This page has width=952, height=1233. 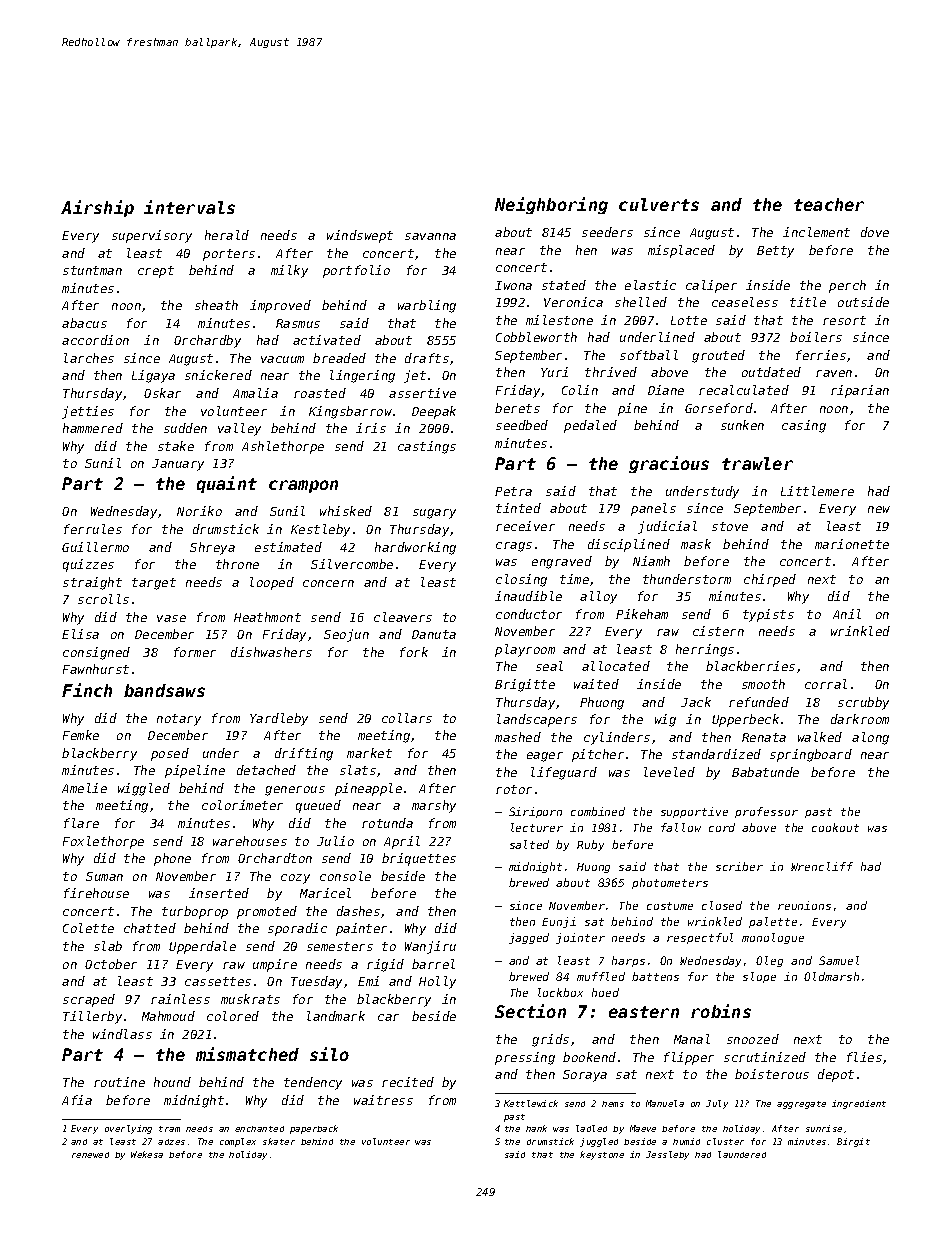 What do you see at coordinates (229, 255) in the page?
I see `porters` at bounding box center [229, 255].
